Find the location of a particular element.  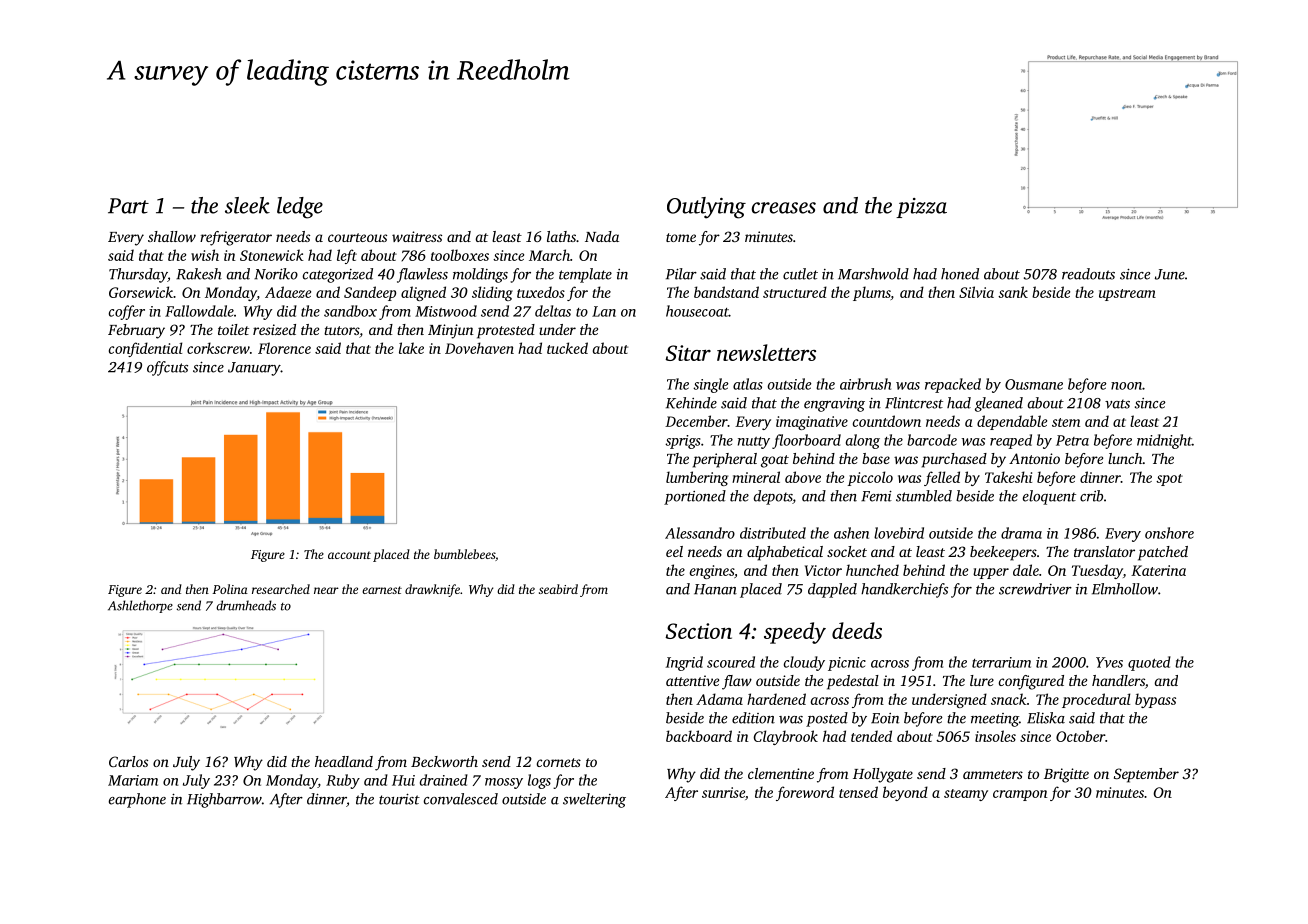

creases is located at coordinates (783, 208).
